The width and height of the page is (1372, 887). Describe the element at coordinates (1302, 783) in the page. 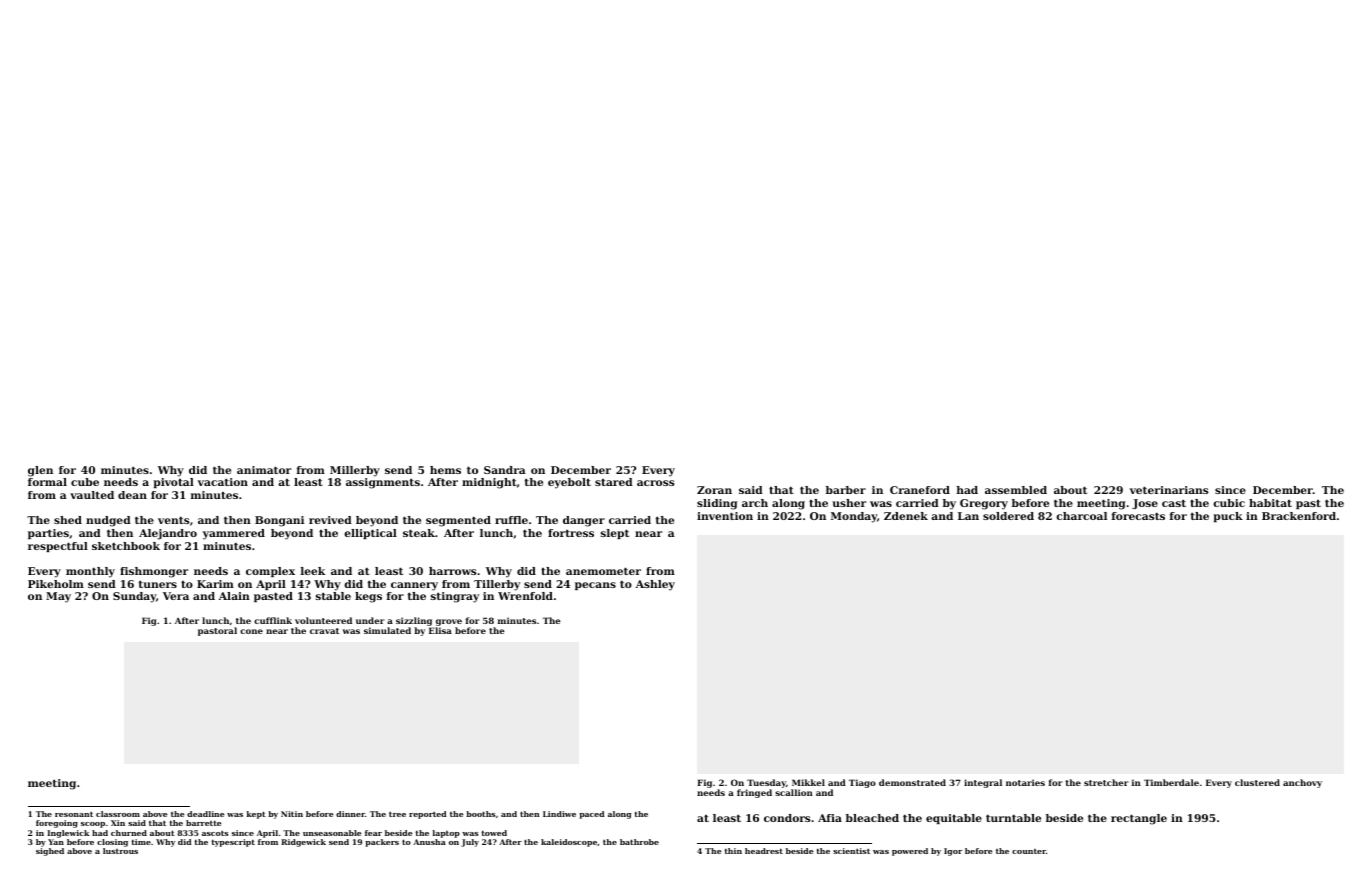

I see `anchovy` at that location.
